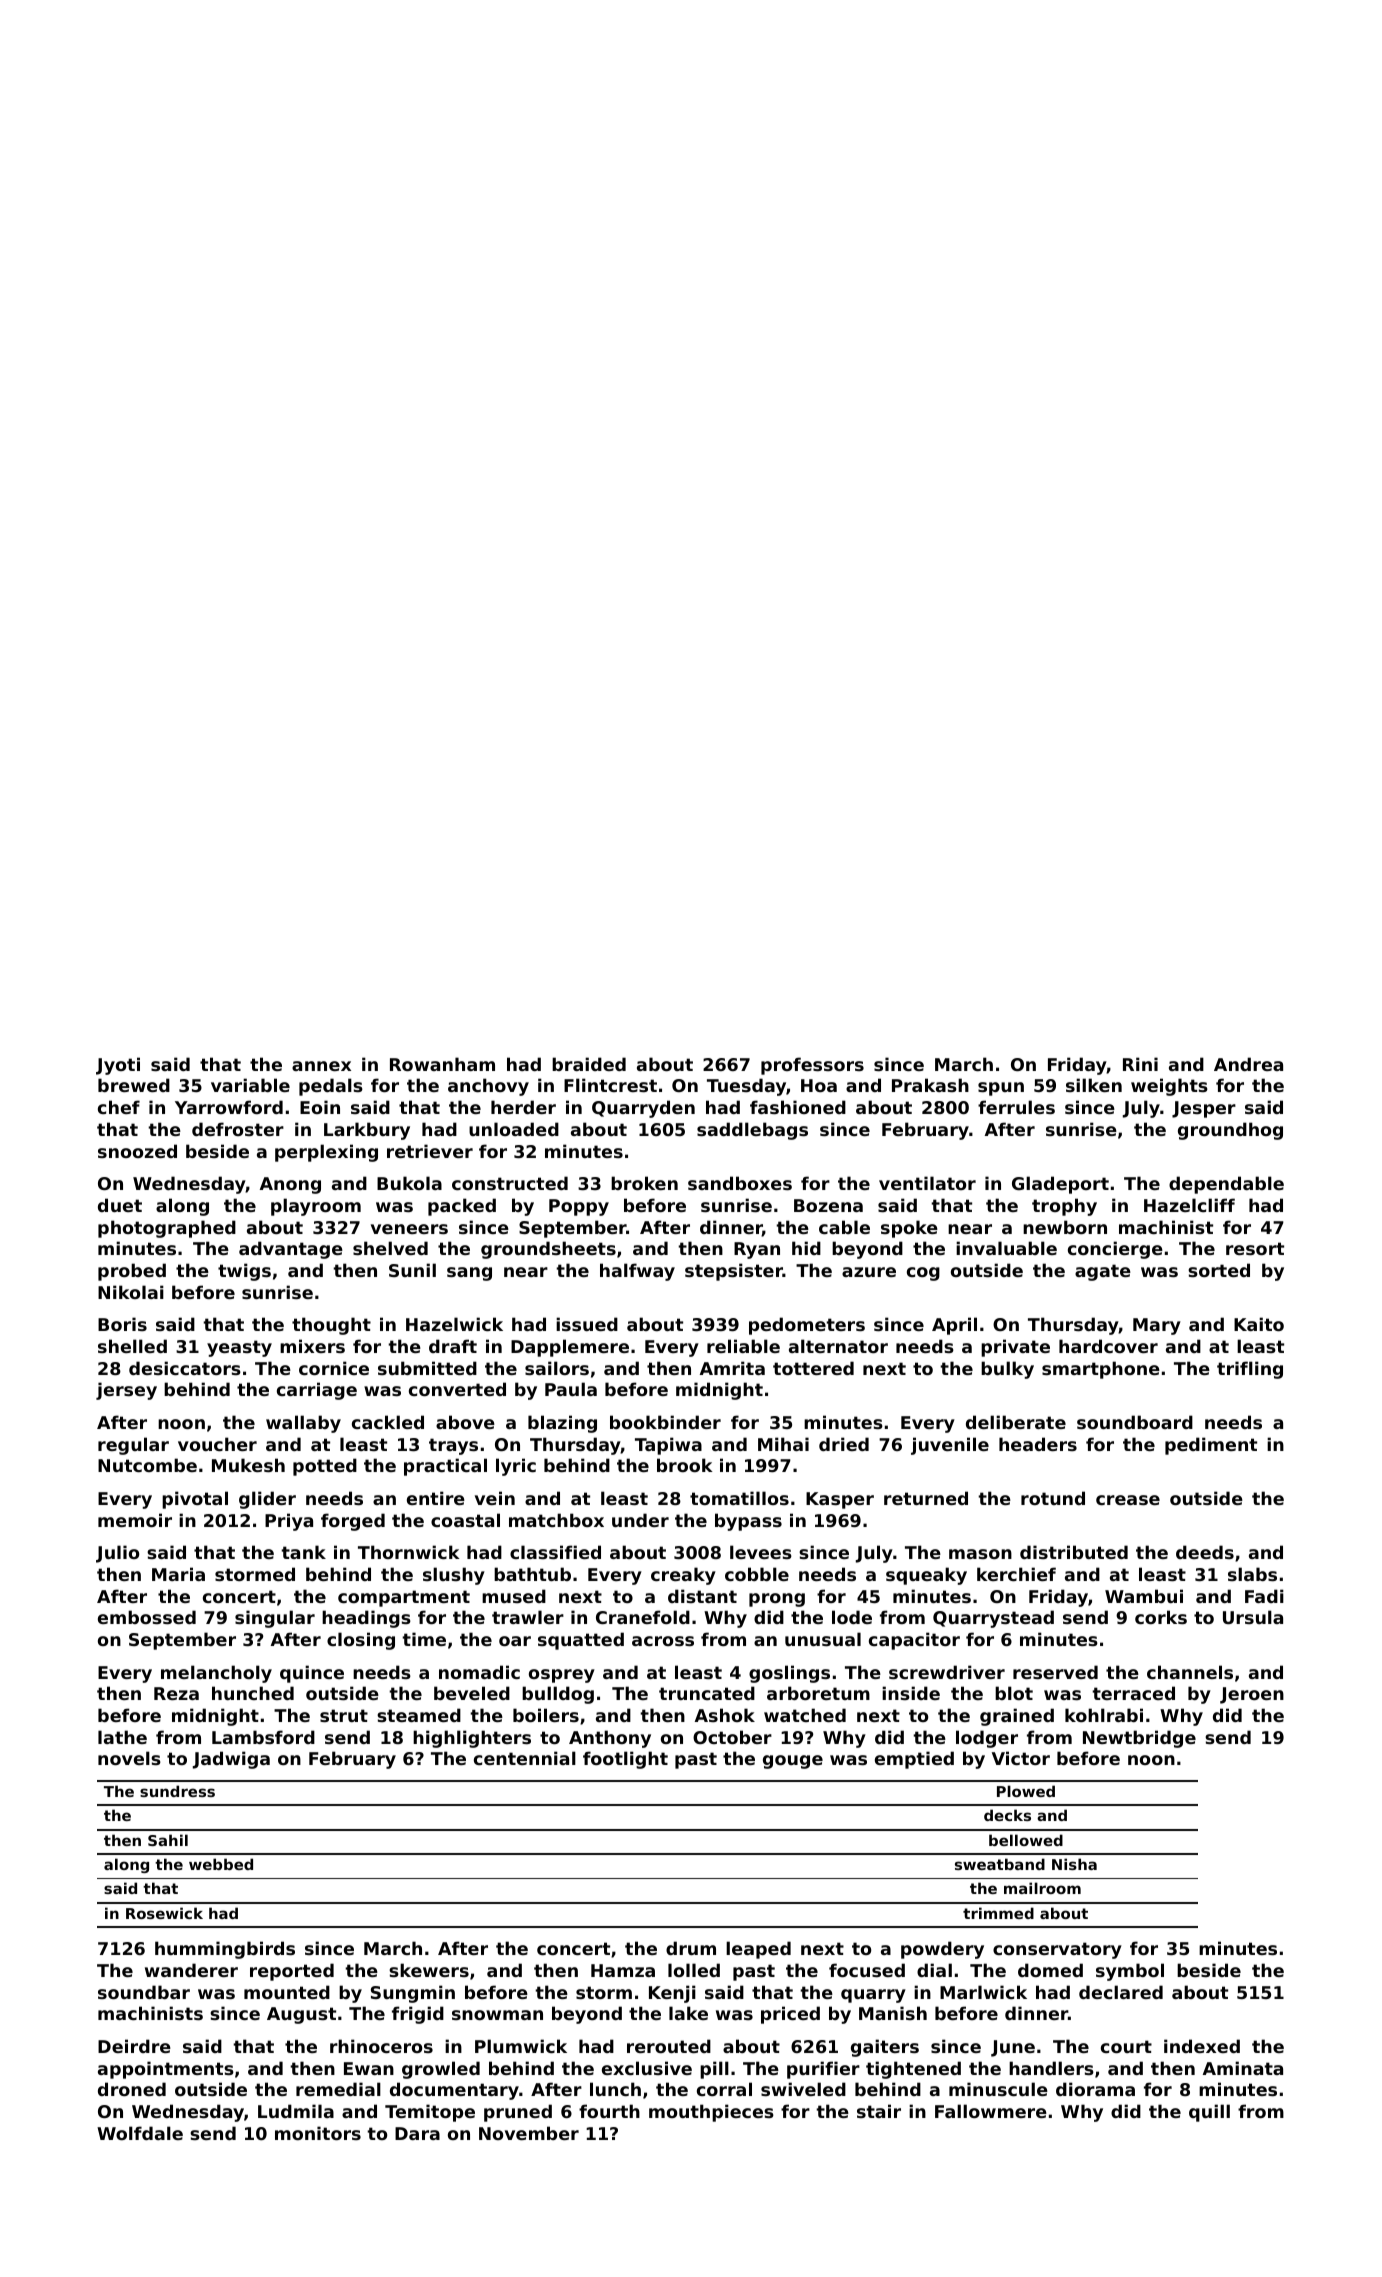 Image resolution: width=1382 pixels, height=2277 pixels. What do you see at coordinates (118, 1066) in the screenshot?
I see `Jyoti` at bounding box center [118, 1066].
